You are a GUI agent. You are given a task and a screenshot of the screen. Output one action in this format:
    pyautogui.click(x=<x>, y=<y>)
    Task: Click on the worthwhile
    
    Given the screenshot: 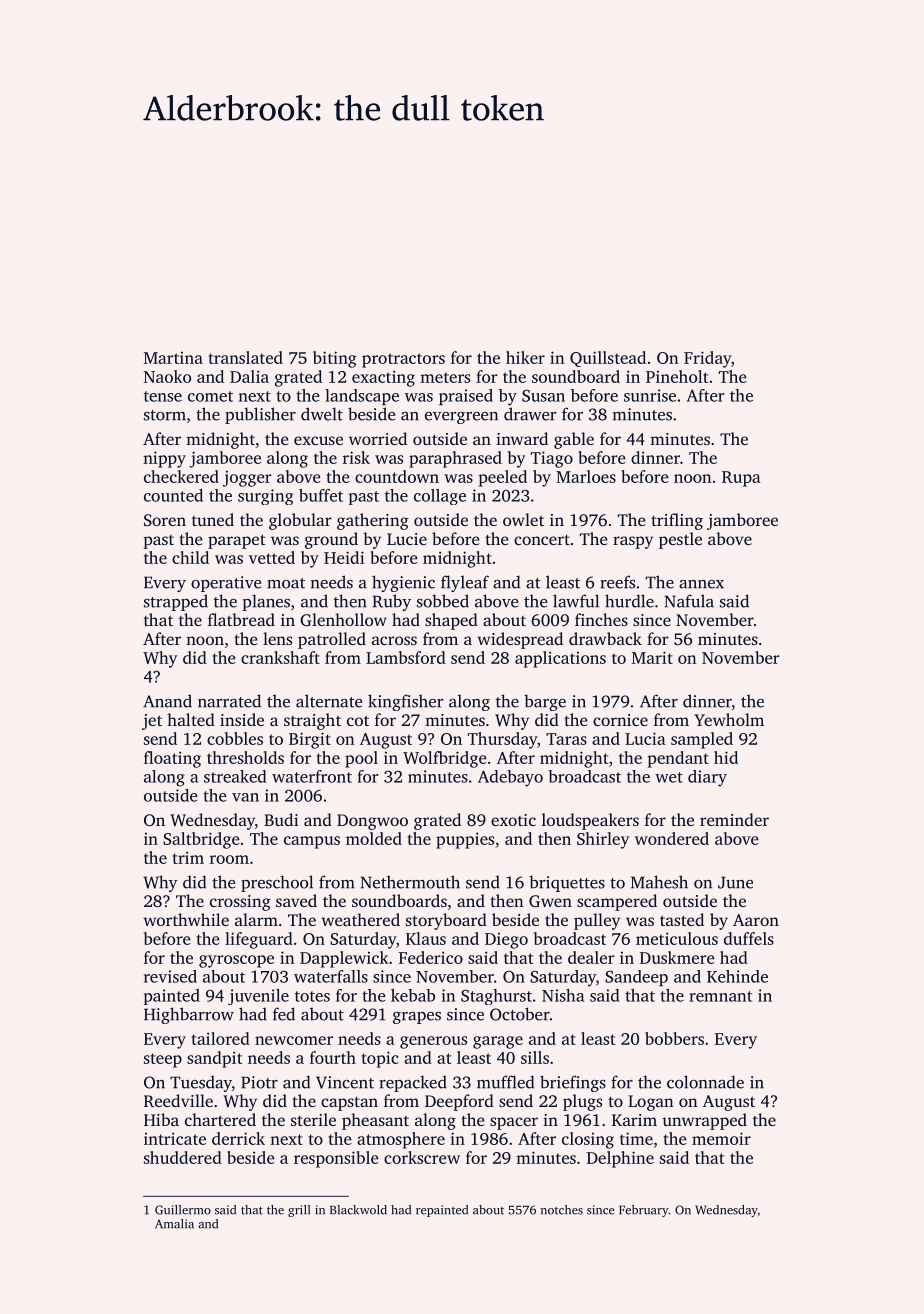 What is the action you would take?
    pyautogui.click(x=186, y=919)
